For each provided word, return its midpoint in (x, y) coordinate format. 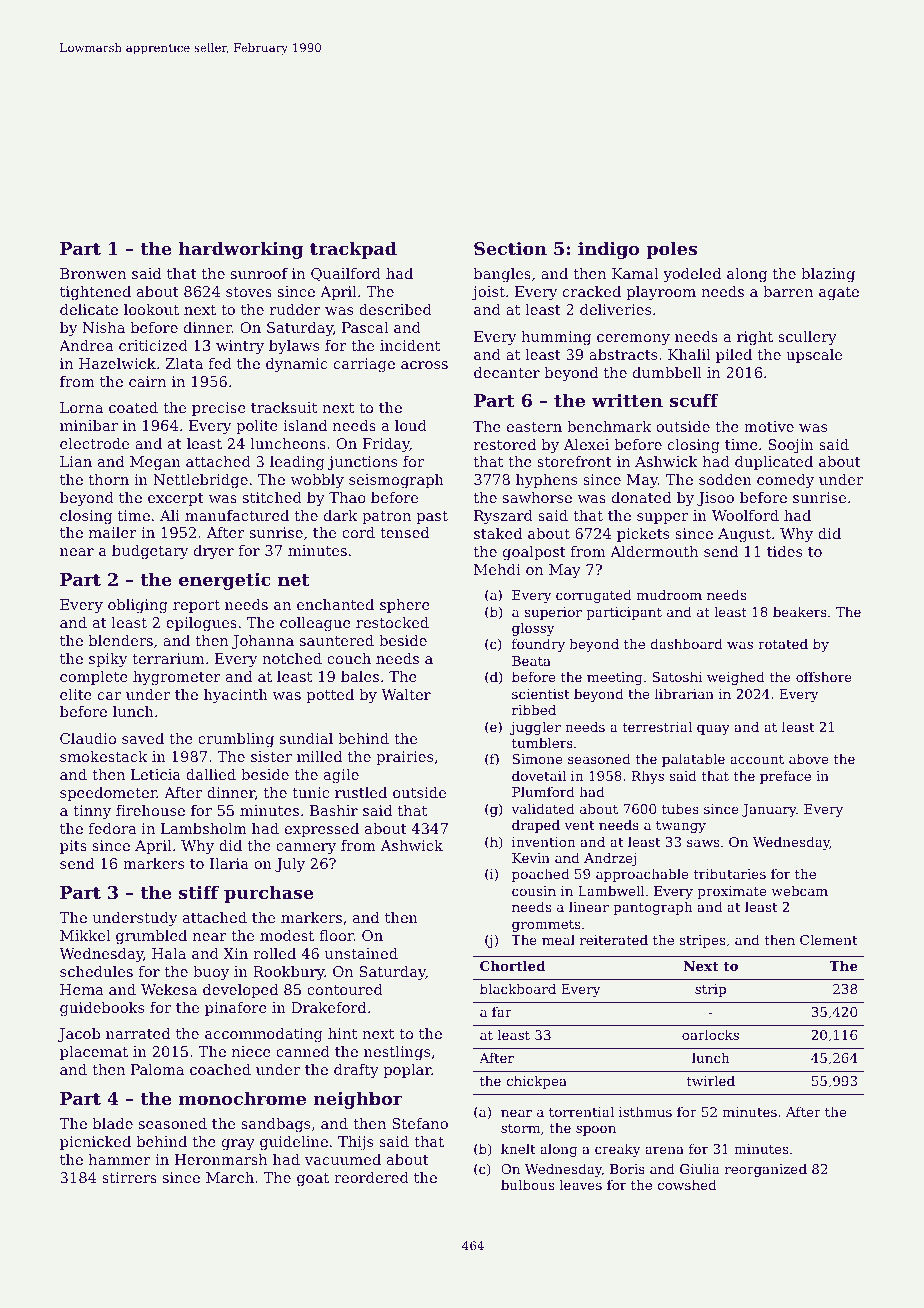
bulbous (527, 1184)
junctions (362, 463)
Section (510, 248)
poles (671, 250)
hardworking (241, 250)
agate (839, 293)
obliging (138, 606)
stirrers (129, 1177)
